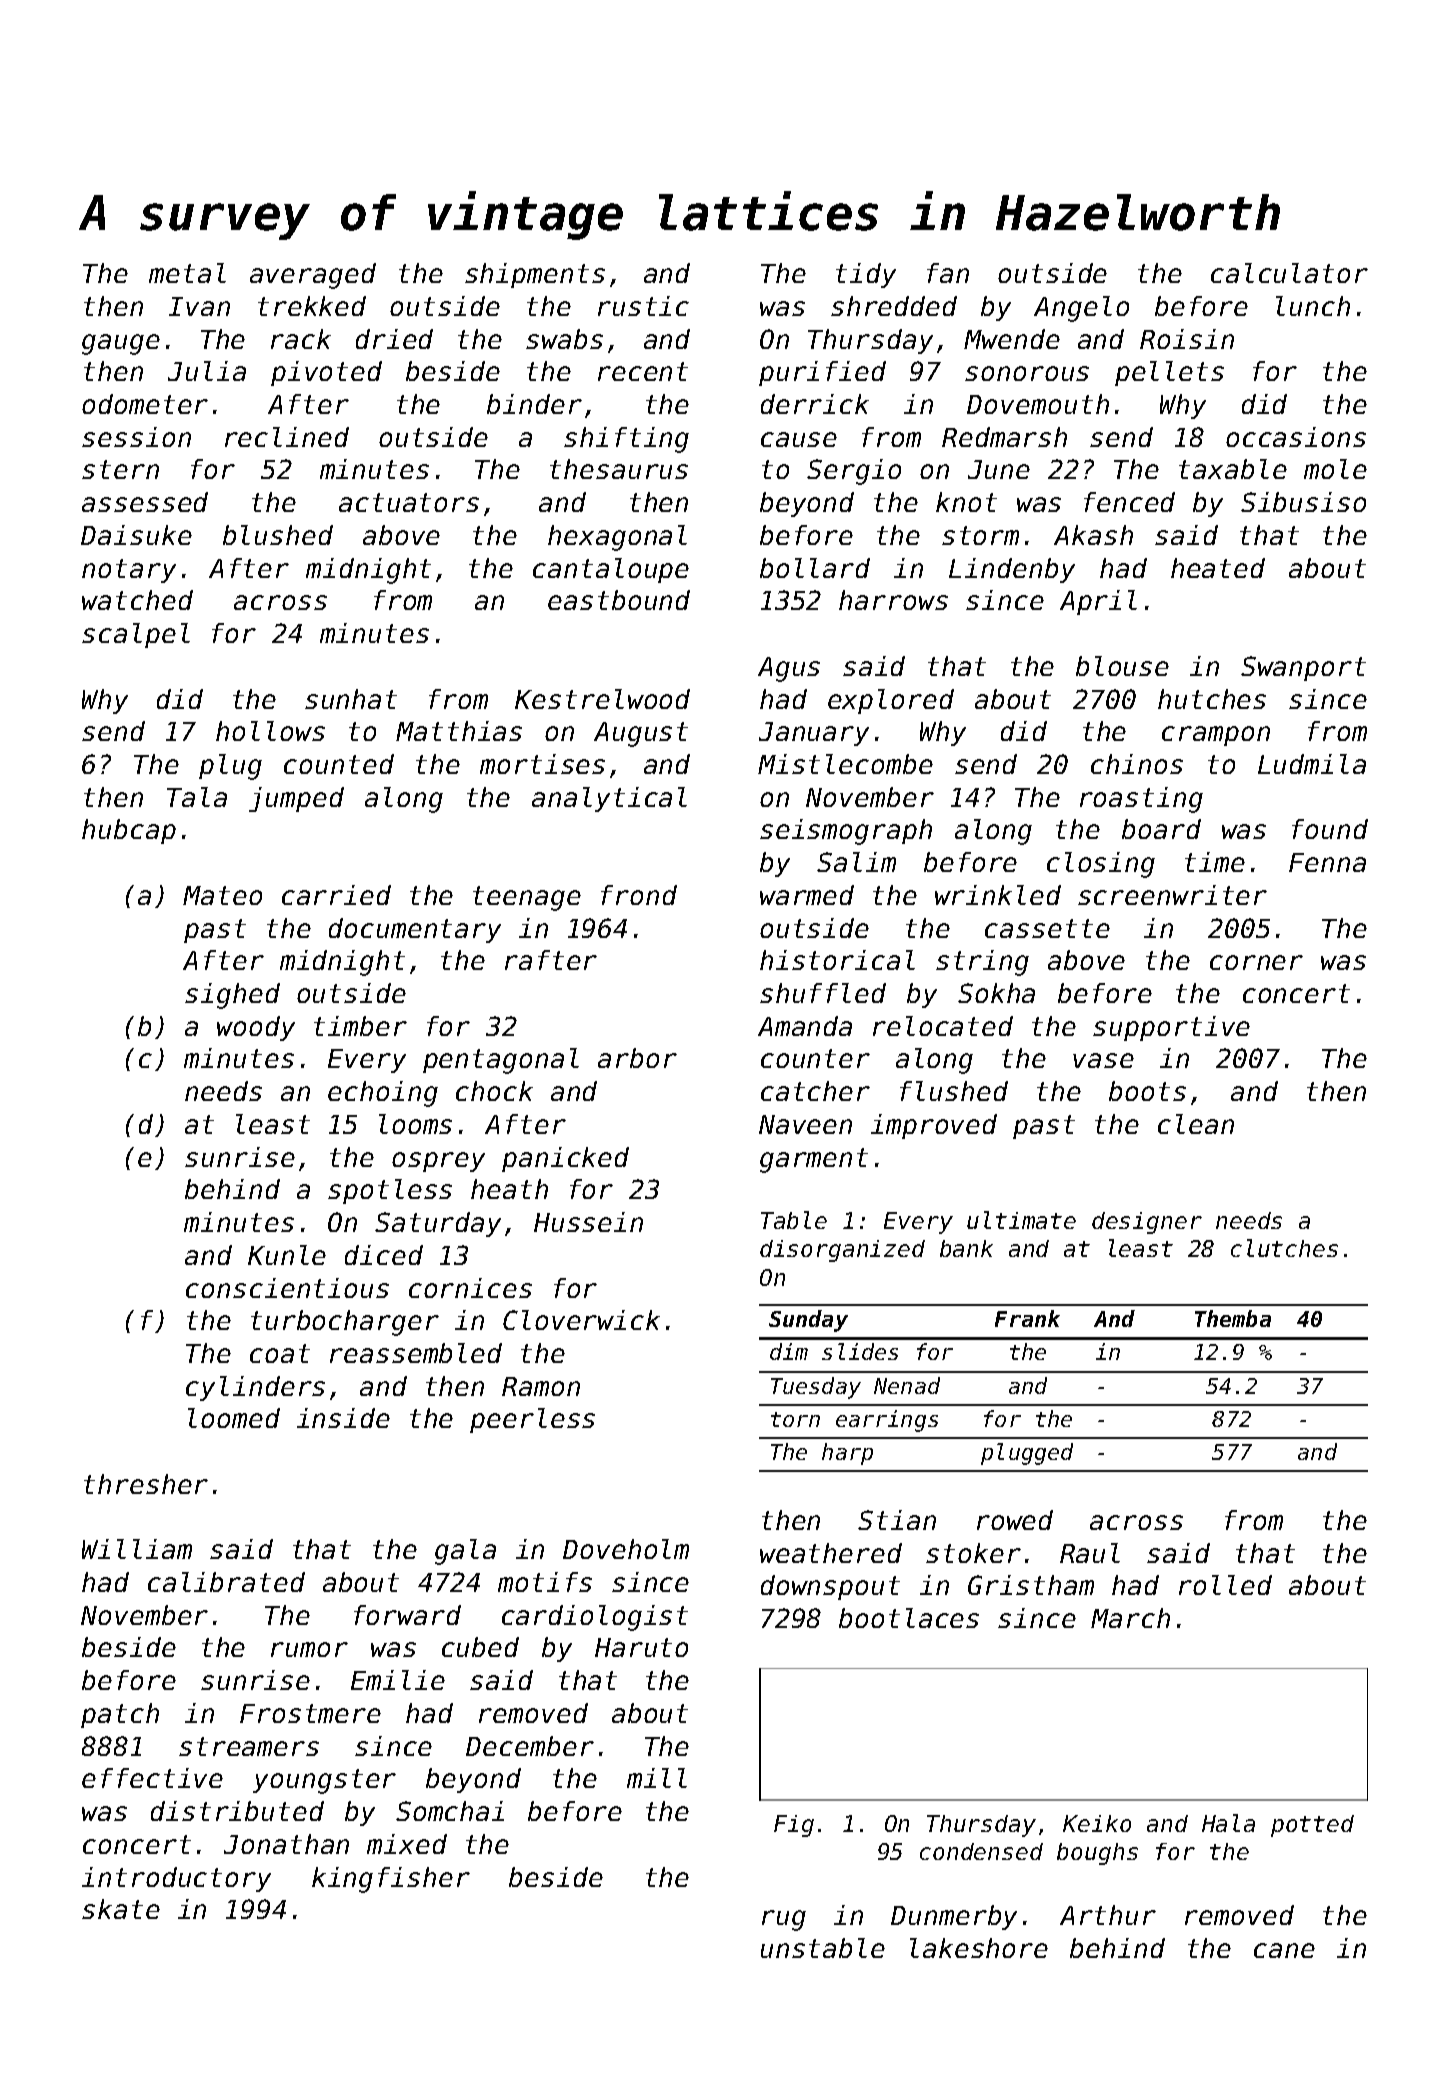 Image resolution: width=1450 pixels, height=2100 pixels. What do you see at coordinates (1015, 1520) in the screenshot?
I see `rowed` at bounding box center [1015, 1520].
